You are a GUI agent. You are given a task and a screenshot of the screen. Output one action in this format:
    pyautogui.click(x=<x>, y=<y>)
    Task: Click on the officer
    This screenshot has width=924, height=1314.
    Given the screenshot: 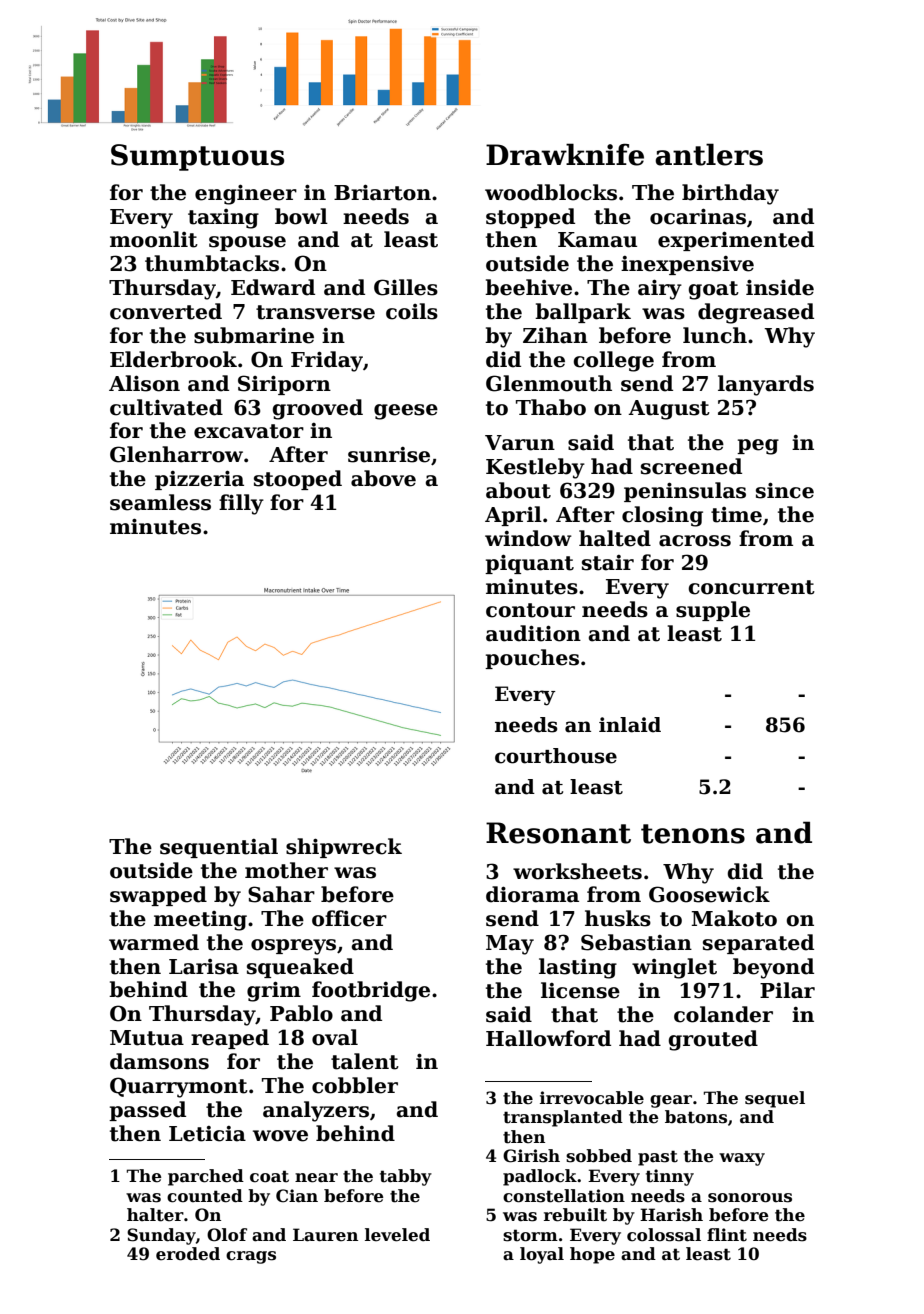 What is the action you would take?
    pyautogui.click(x=349, y=918)
